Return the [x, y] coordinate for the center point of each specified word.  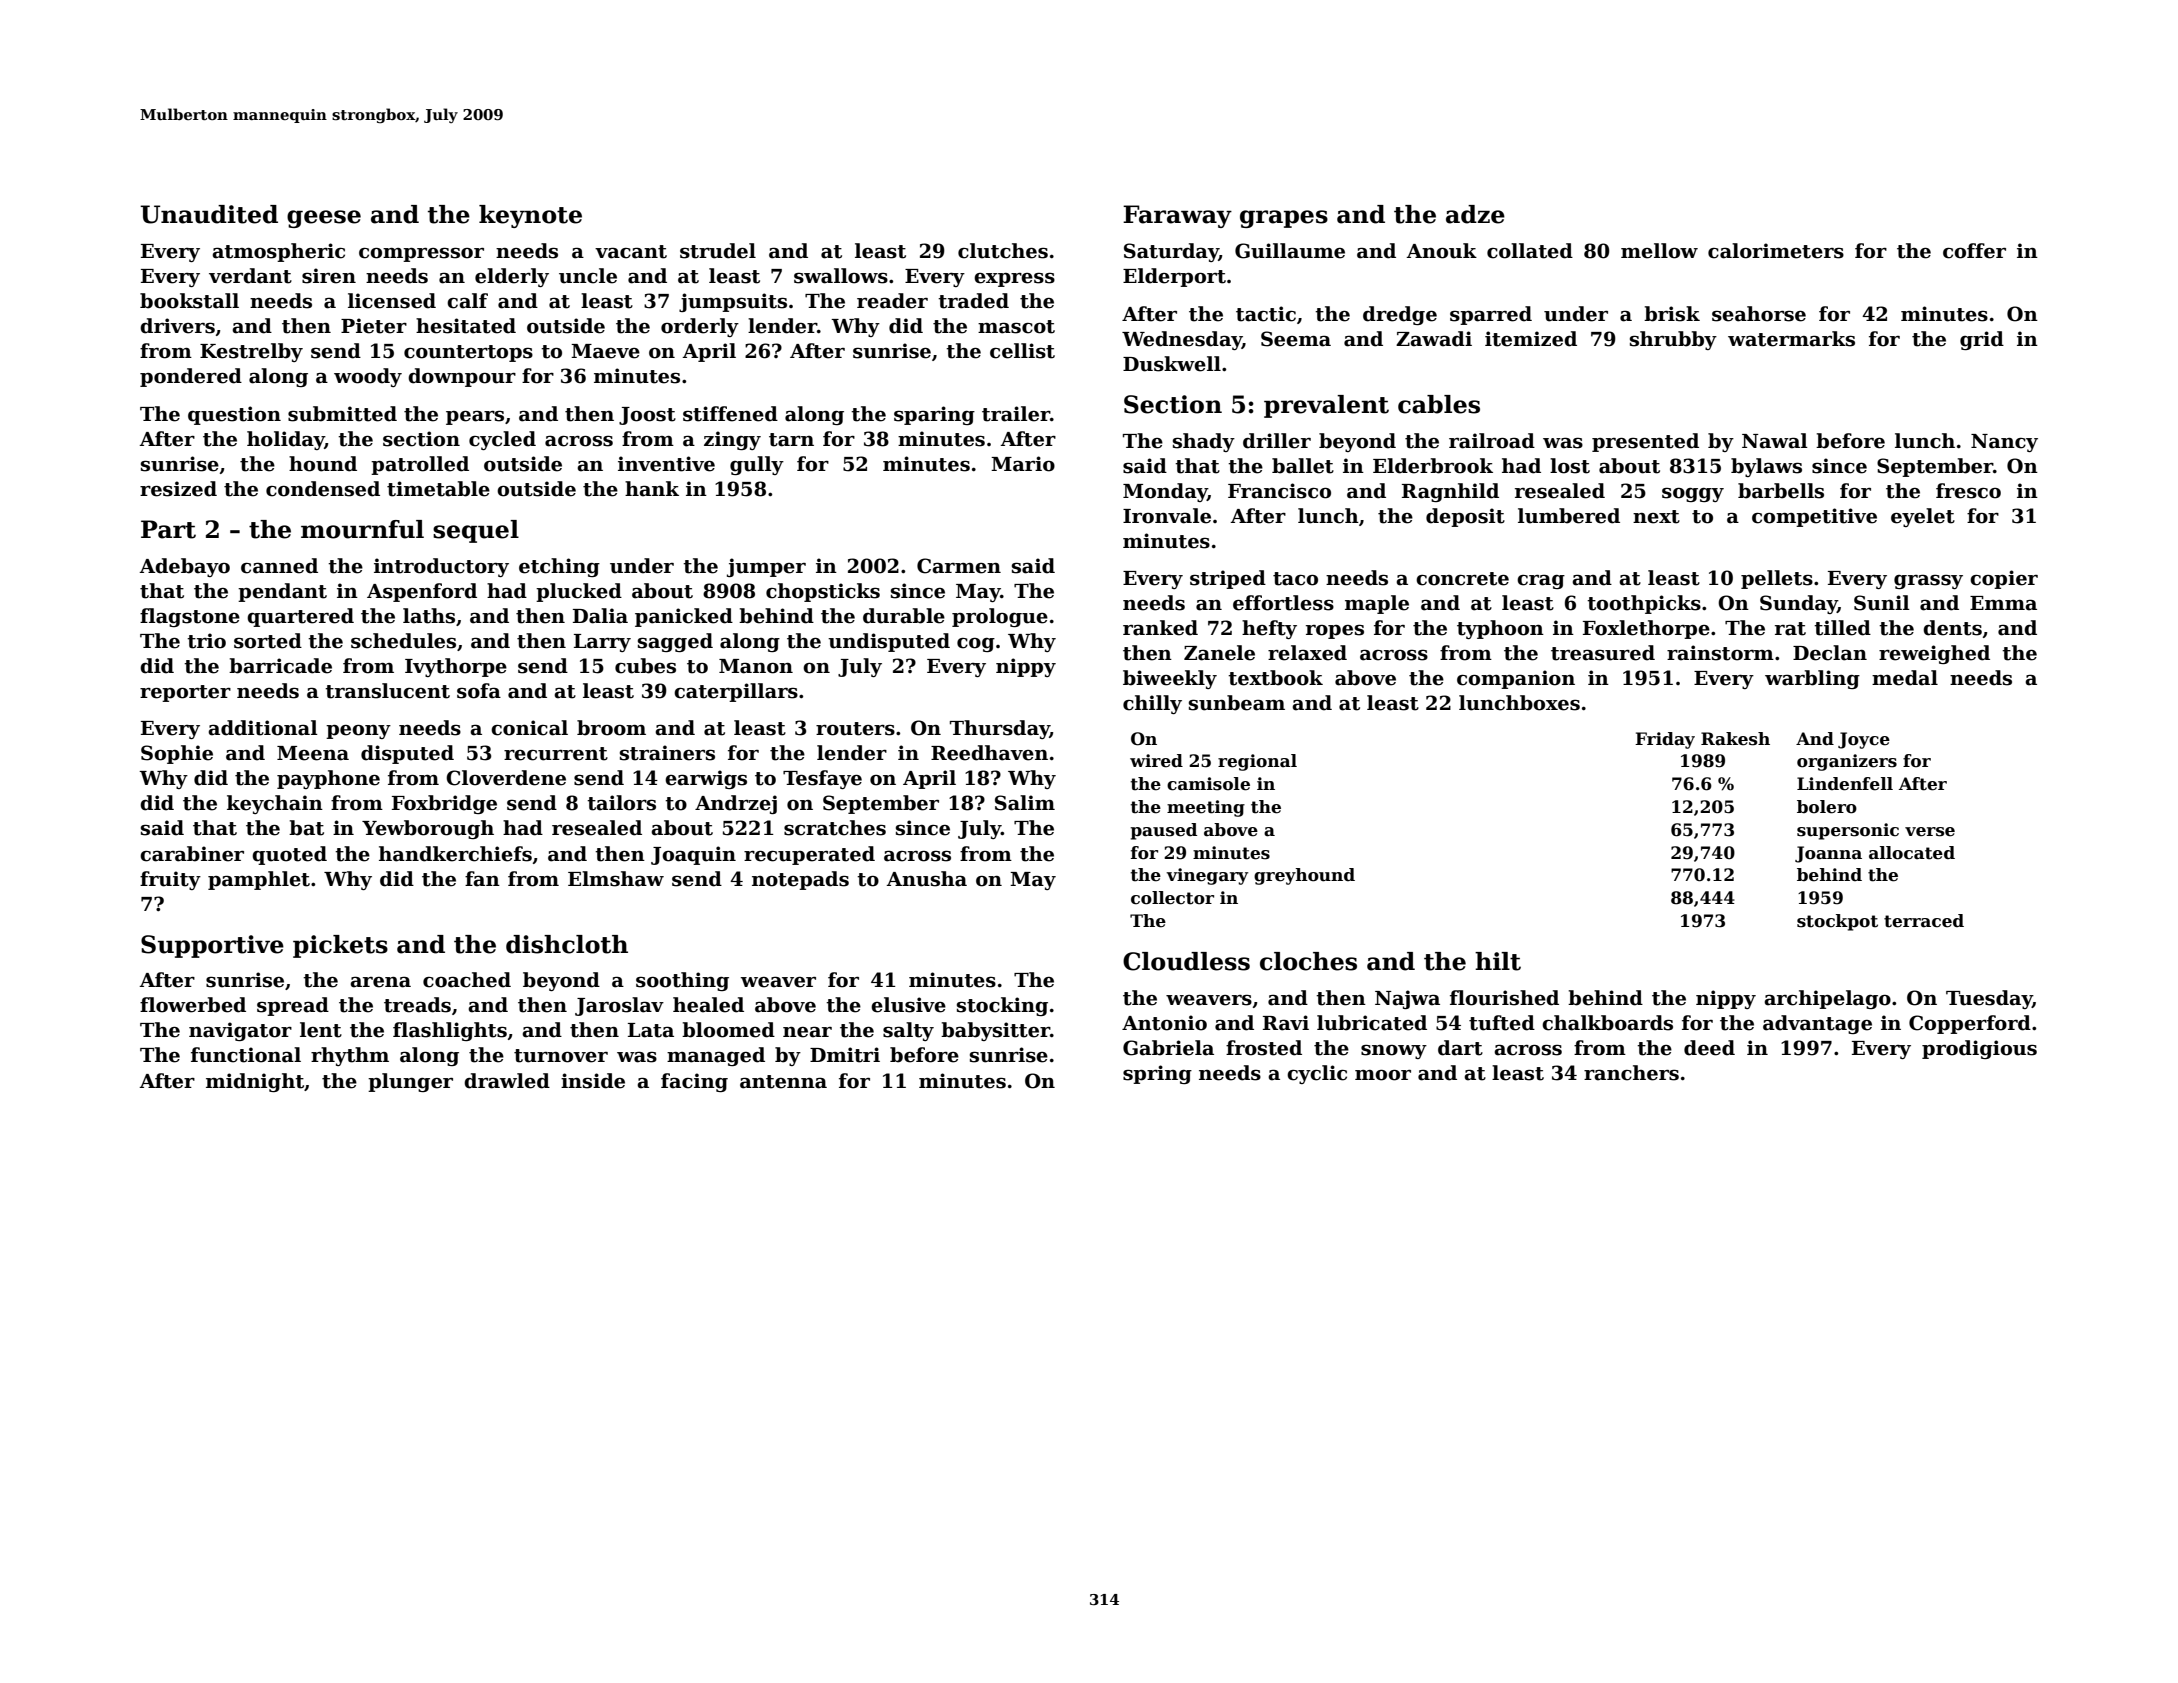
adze [1475, 214]
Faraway [1177, 216]
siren [329, 276]
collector [1172, 898]
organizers [1847, 762]
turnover [561, 1056]
